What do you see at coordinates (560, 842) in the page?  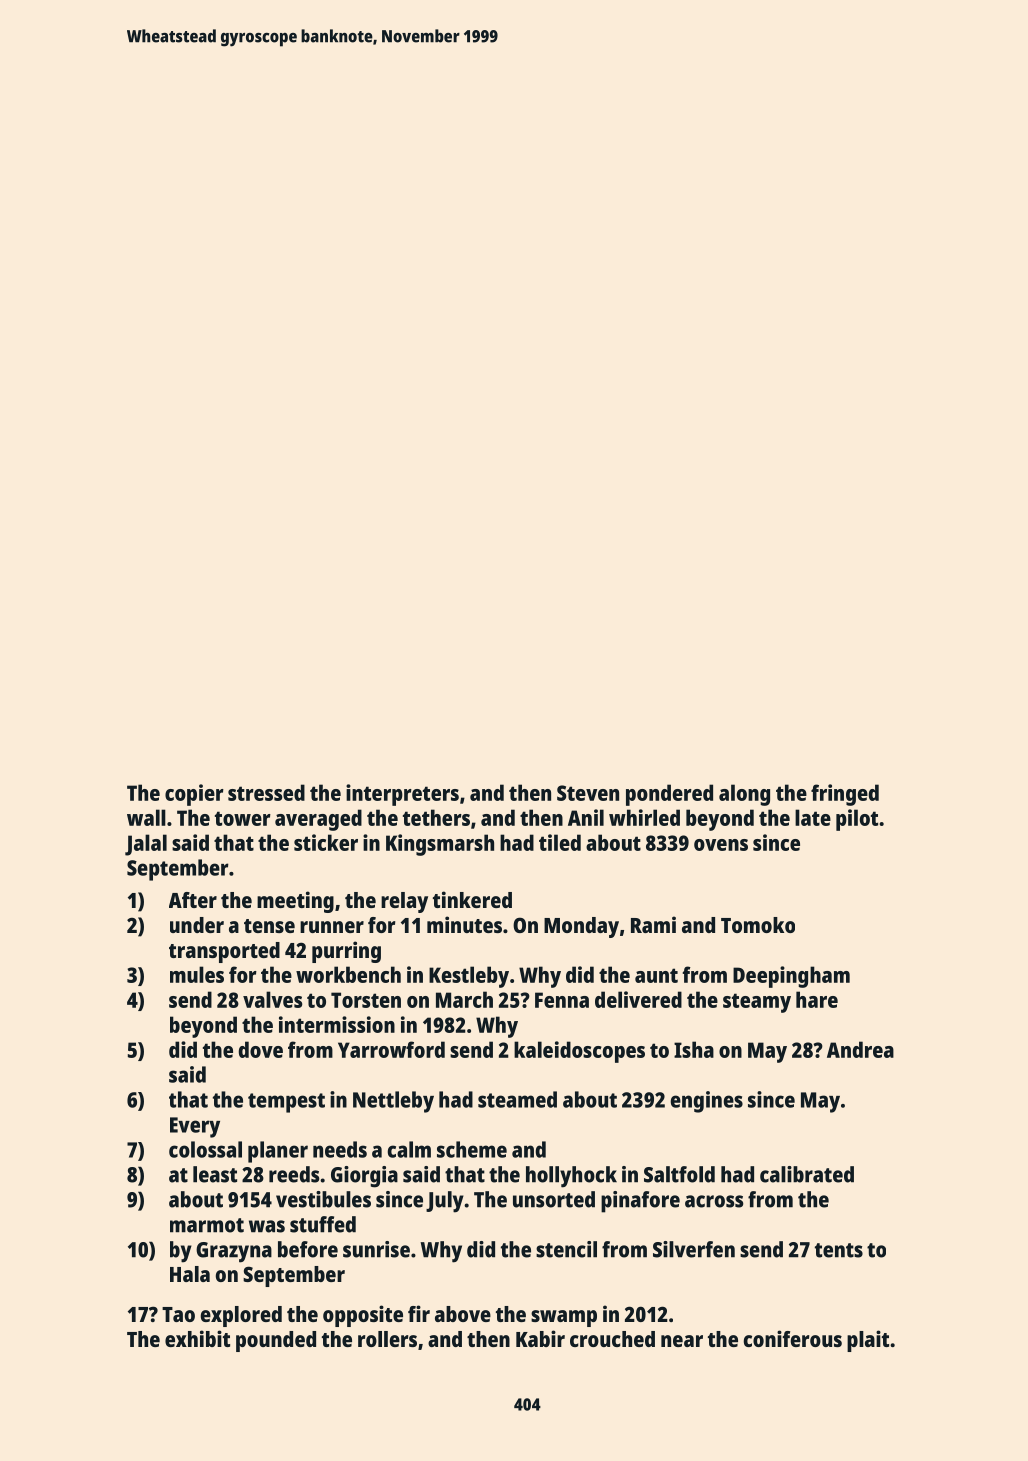 I see `tiled` at bounding box center [560, 842].
